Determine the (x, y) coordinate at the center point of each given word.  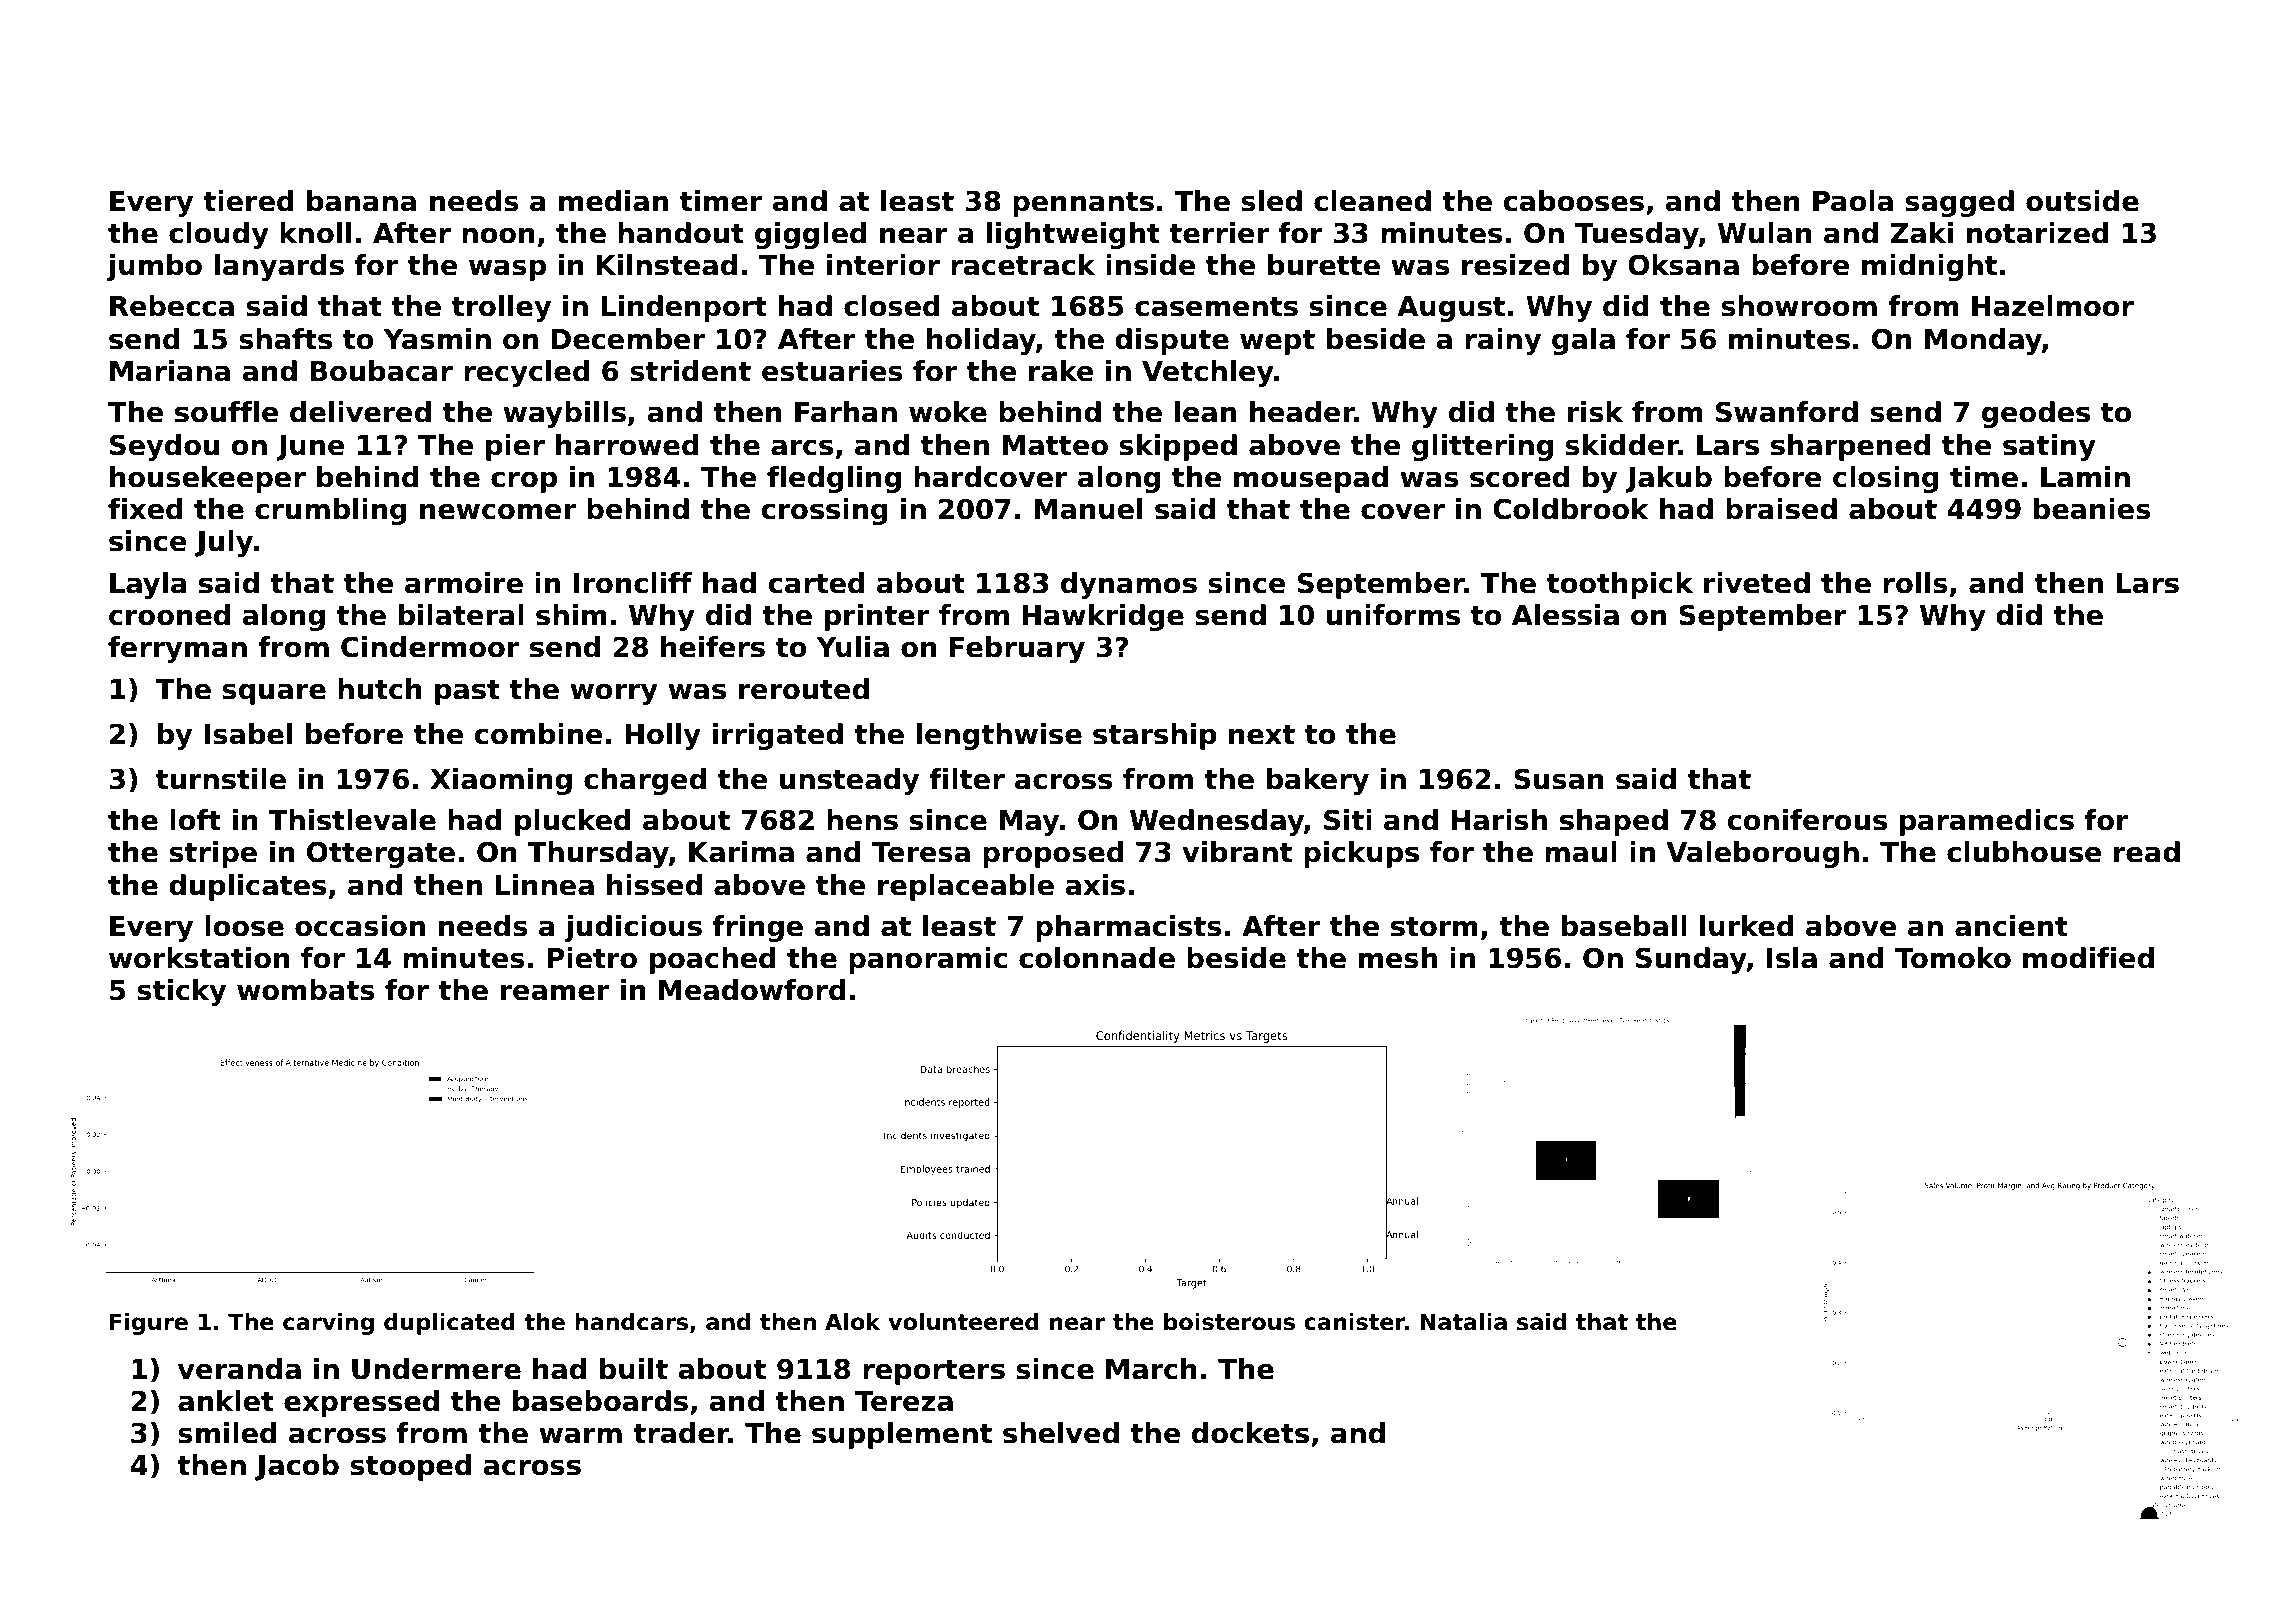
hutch (380, 689)
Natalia (1463, 1322)
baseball (1624, 926)
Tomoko (1953, 958)
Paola (1853, 201)
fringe (757, 928)
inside (1150, 265)
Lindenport (684, 308)
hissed (654, 885)
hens (862, 820)
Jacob (297, 1467)
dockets (1250, 1433)
